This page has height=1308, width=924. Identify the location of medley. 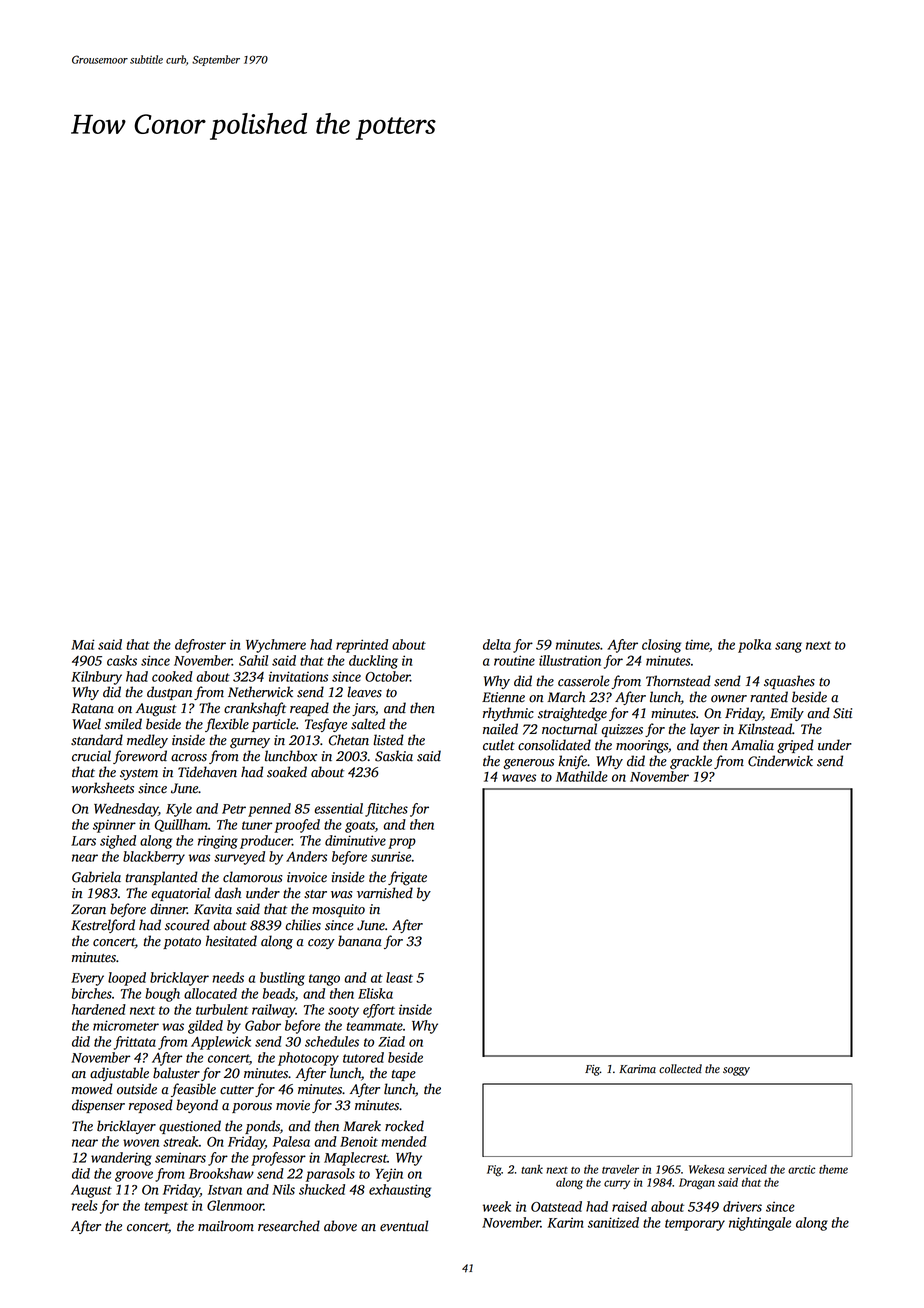
(147, 741).
